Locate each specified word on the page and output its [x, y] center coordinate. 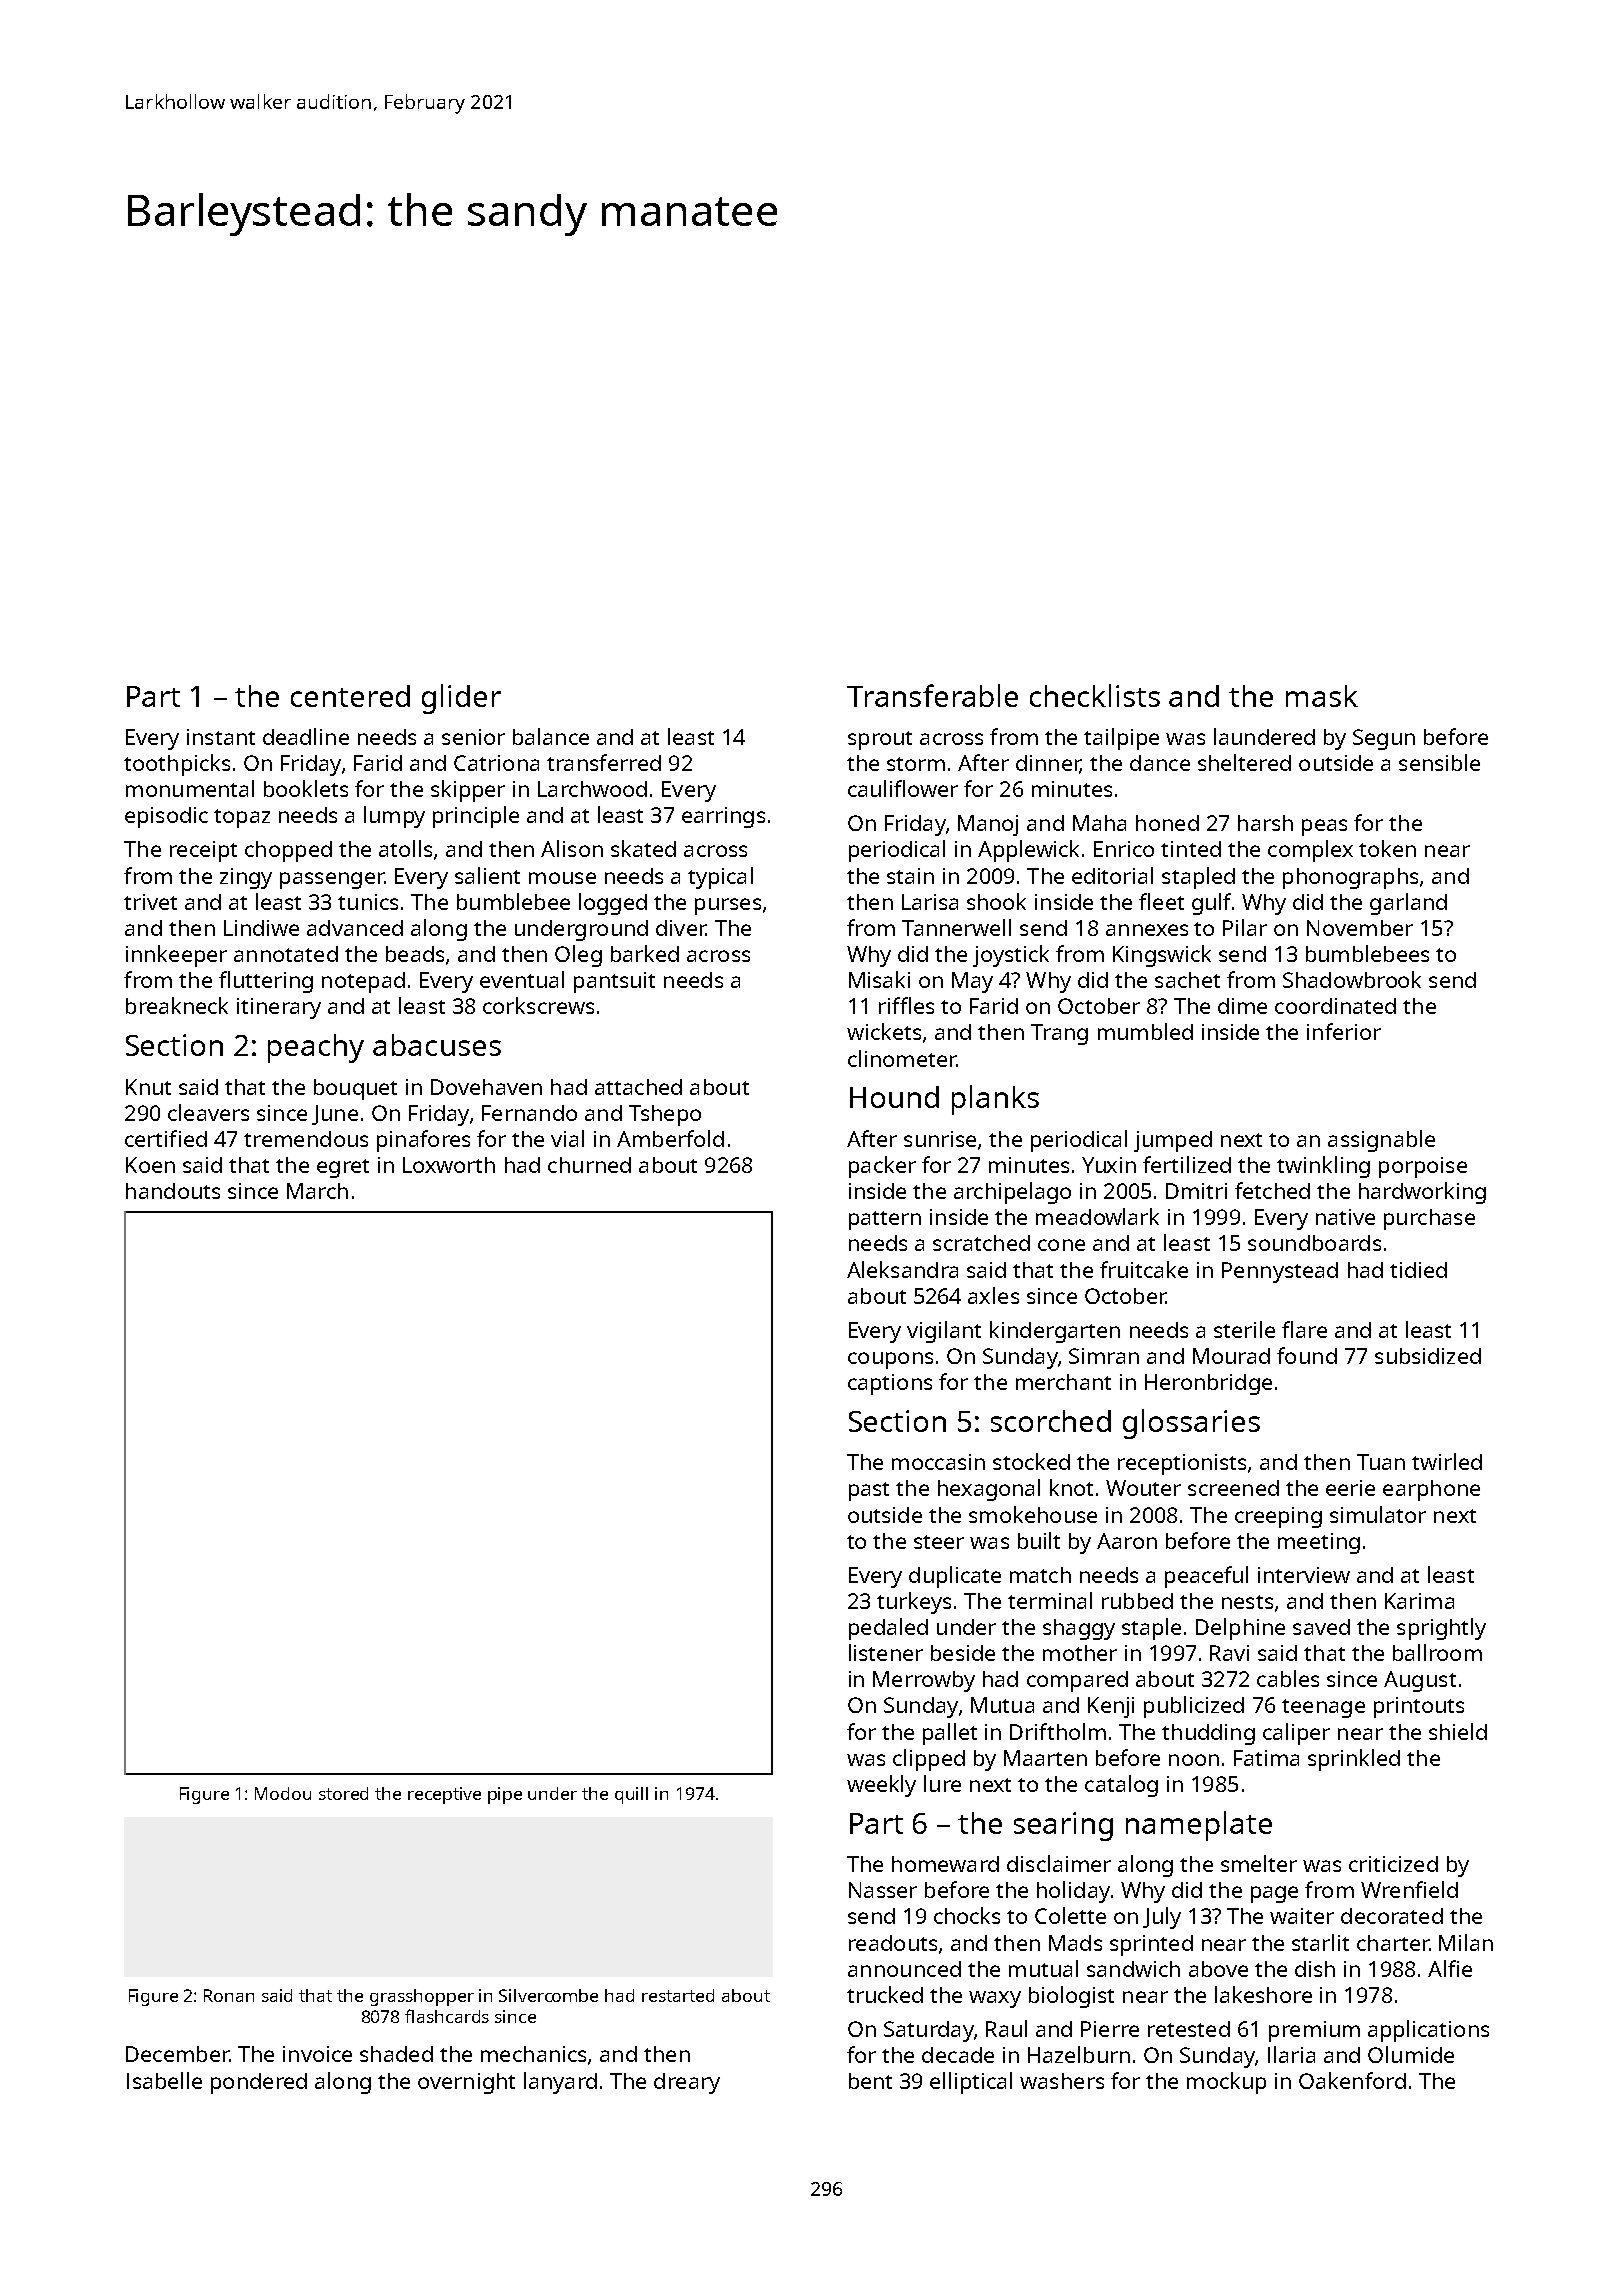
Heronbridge [1208, 1384]
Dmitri [1196, 1191]
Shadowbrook [1352, 979]
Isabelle [164, 2080]
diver [681, 928]
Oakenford [1352, 2080]
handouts [173, 1191]
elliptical [971, 2083]
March [317, 1191]
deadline [306, 736]
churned [589, 1165]
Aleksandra [902, 1269]
